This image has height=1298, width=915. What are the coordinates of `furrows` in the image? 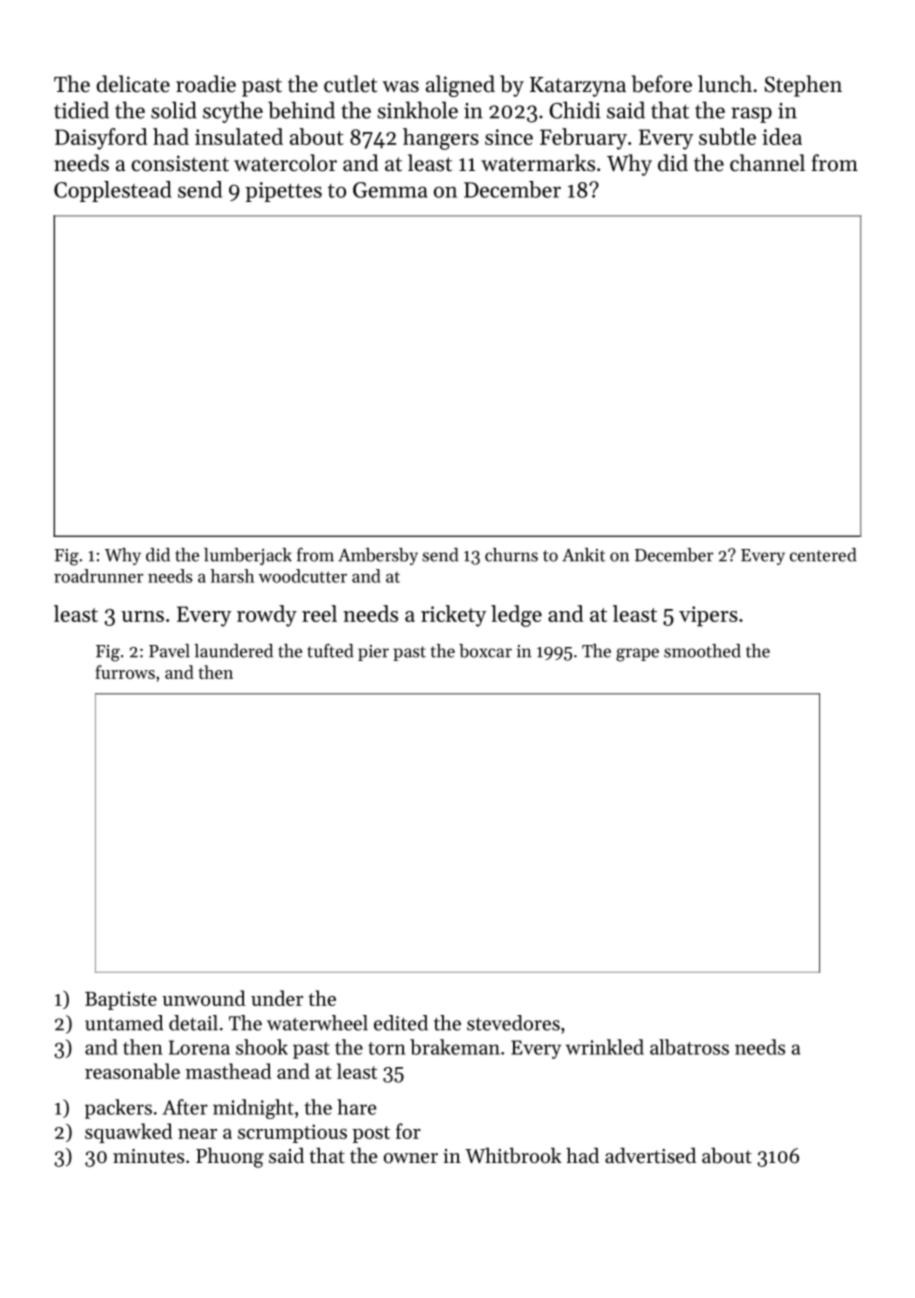 It's located at (125, 672).
